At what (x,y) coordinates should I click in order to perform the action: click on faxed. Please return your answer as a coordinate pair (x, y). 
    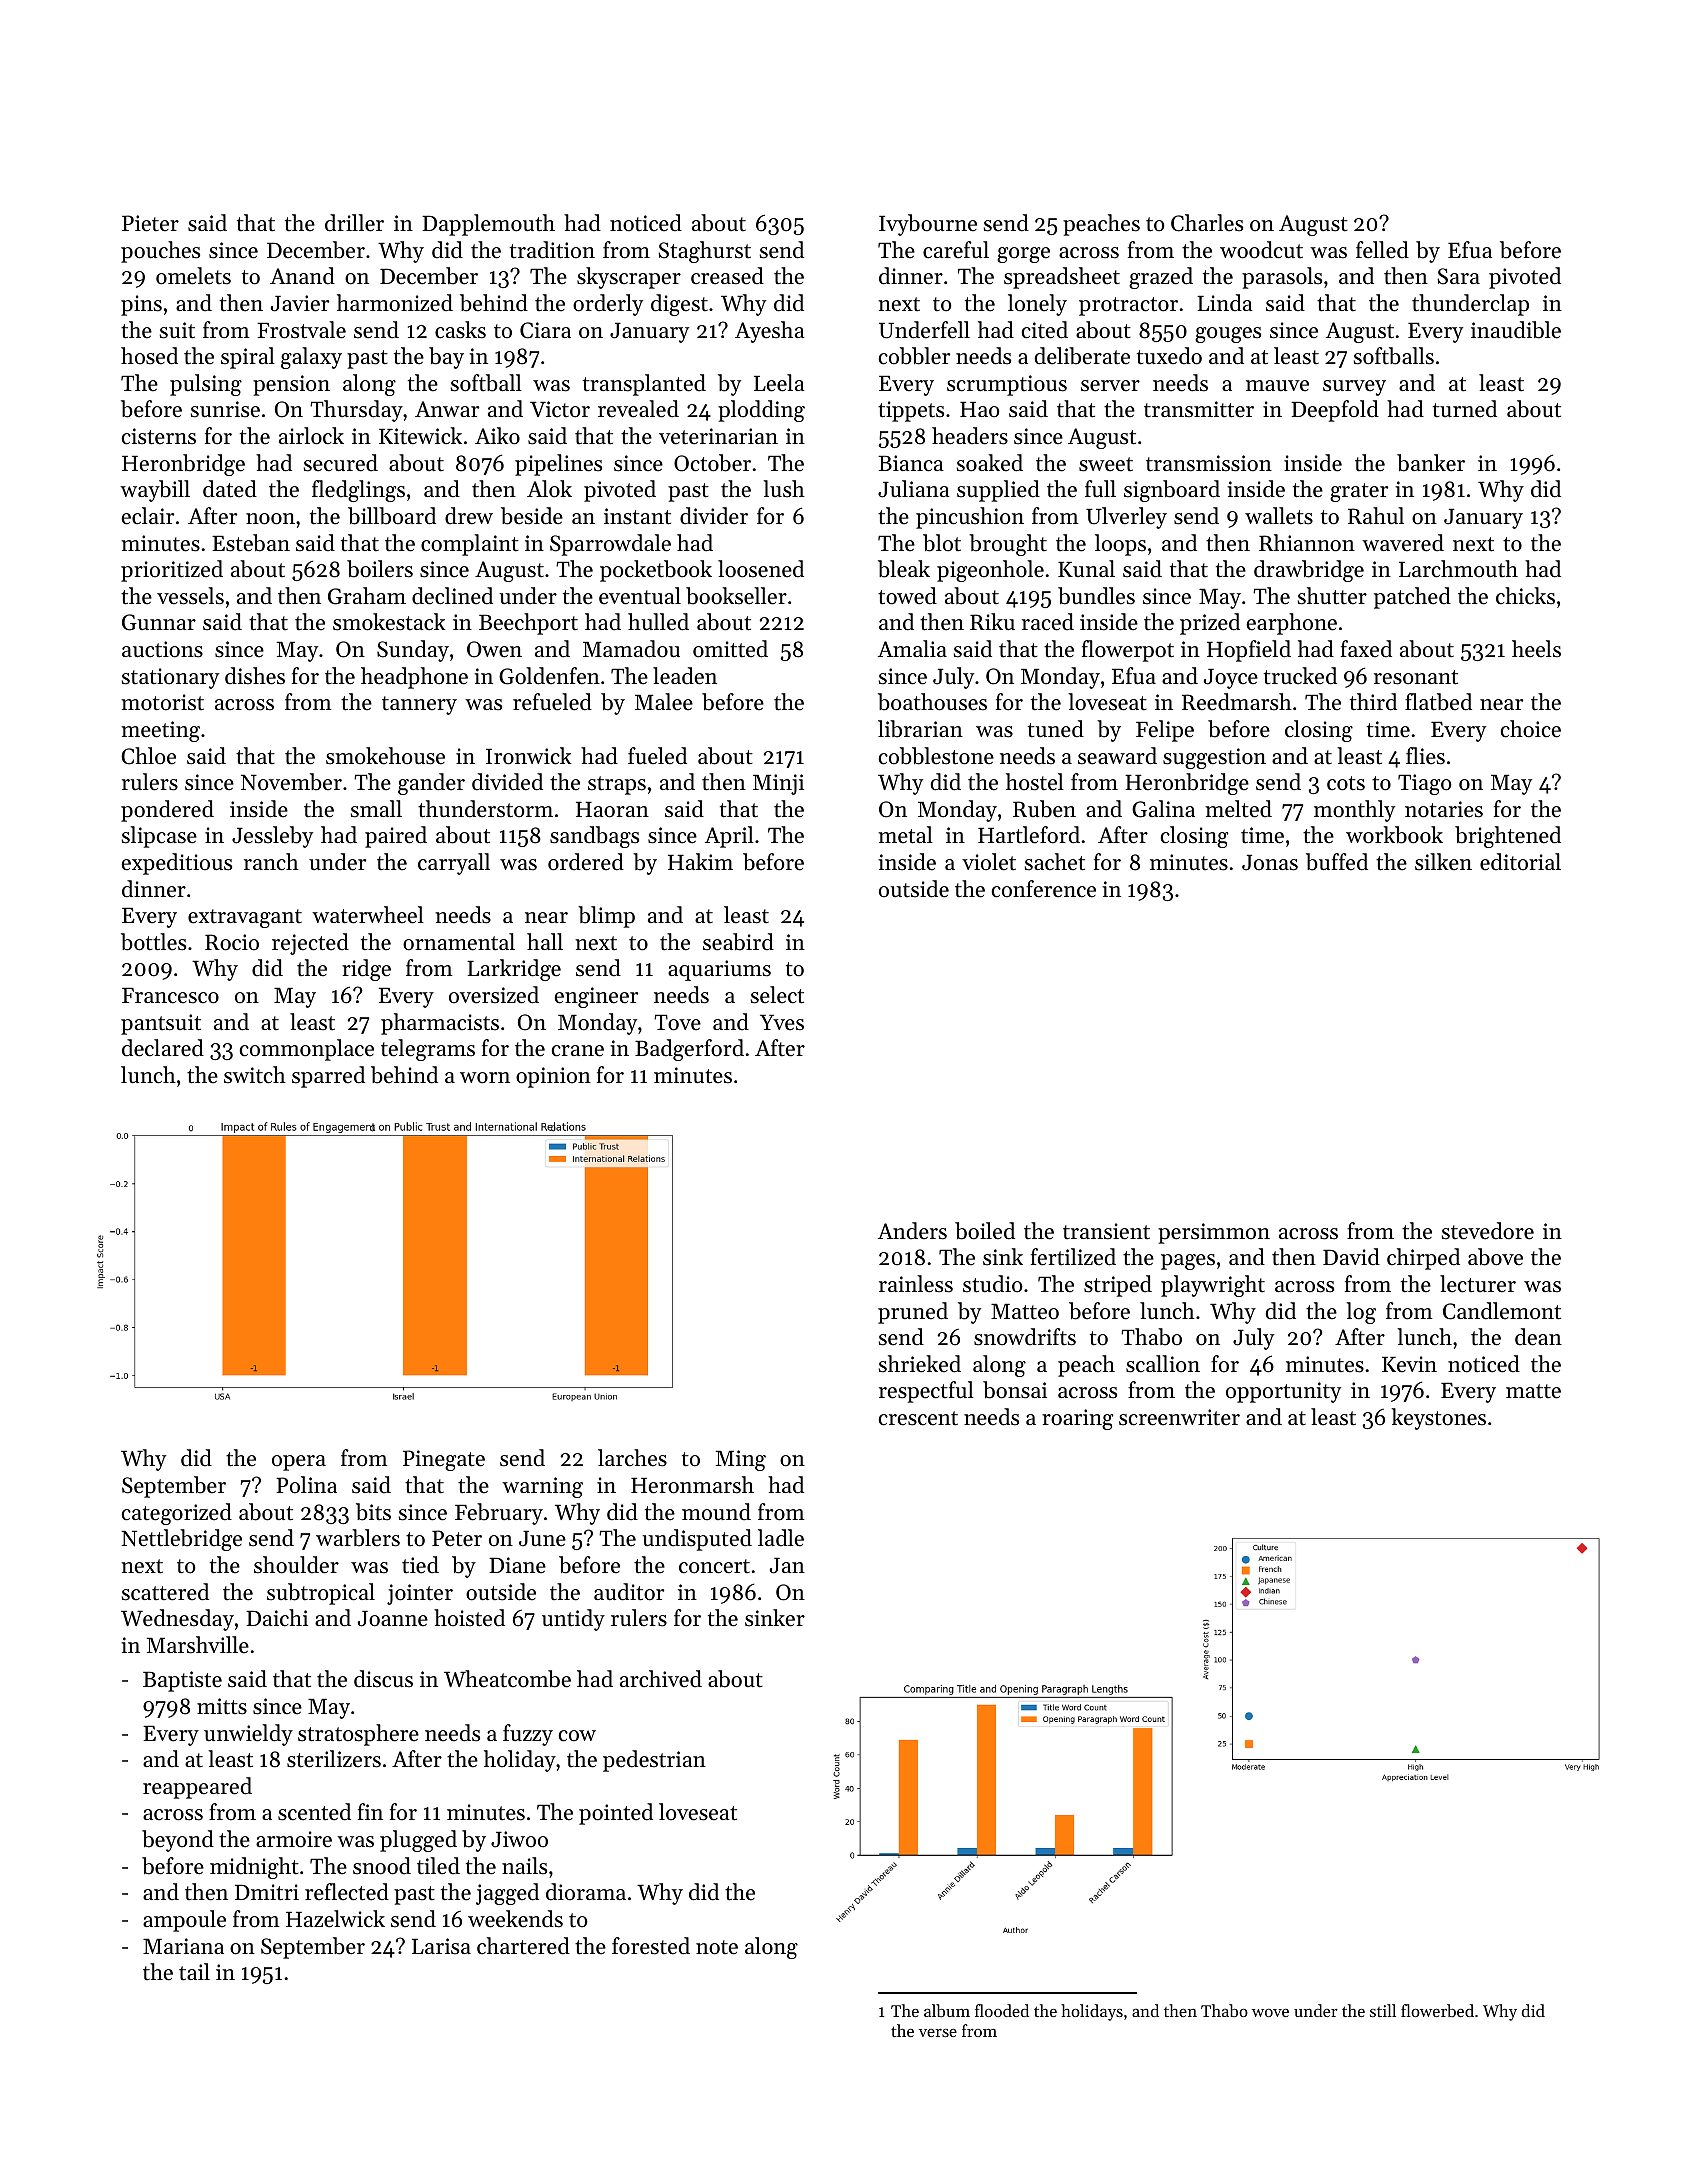
    Looking at the image, I should click on (1366, 649).
